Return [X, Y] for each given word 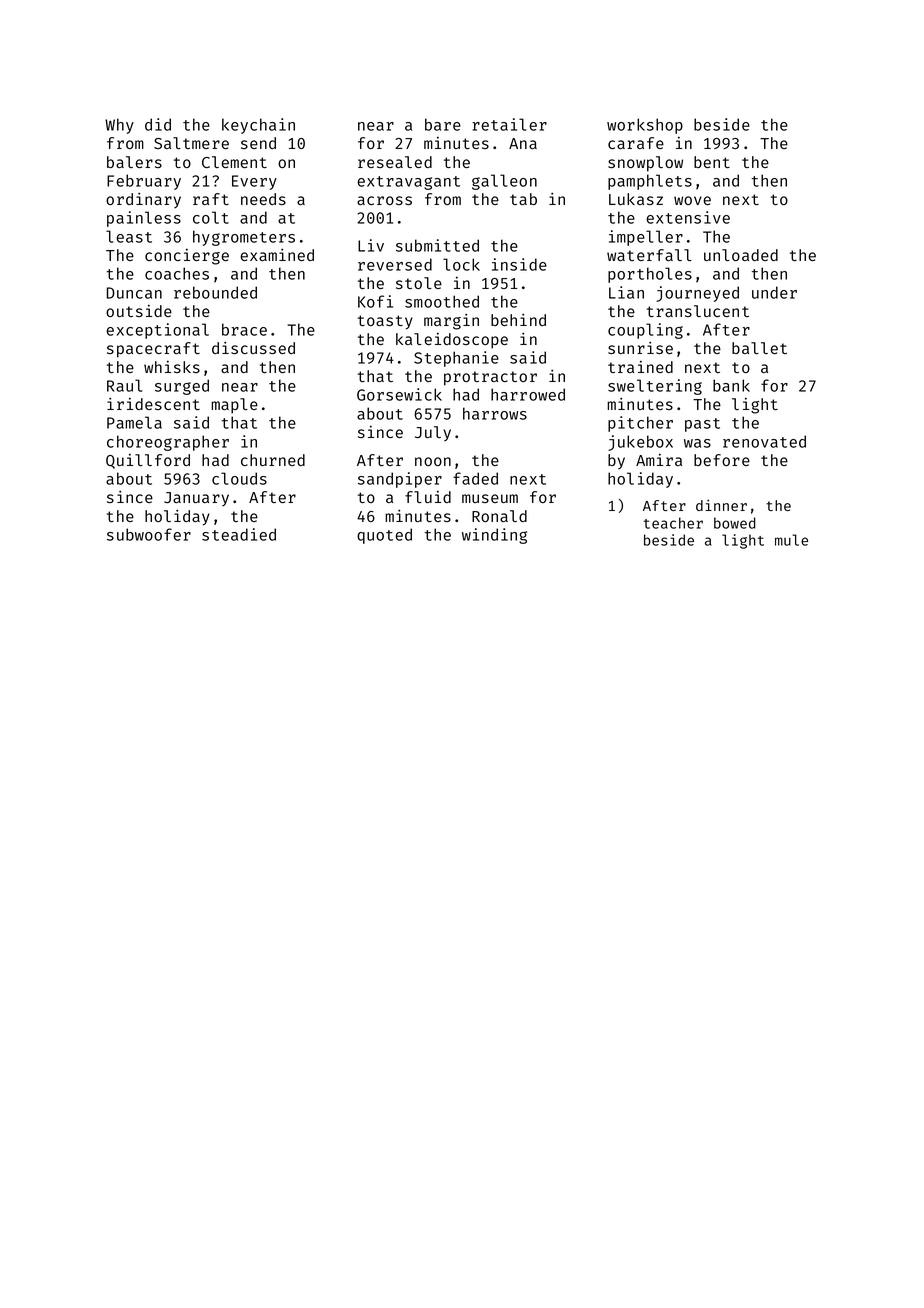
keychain [258, 126]
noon [433, 461]
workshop [645, 126]
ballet [759, 348]
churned [273, 460]
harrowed [528, 394]
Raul [124, 385]
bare [443, 124]
